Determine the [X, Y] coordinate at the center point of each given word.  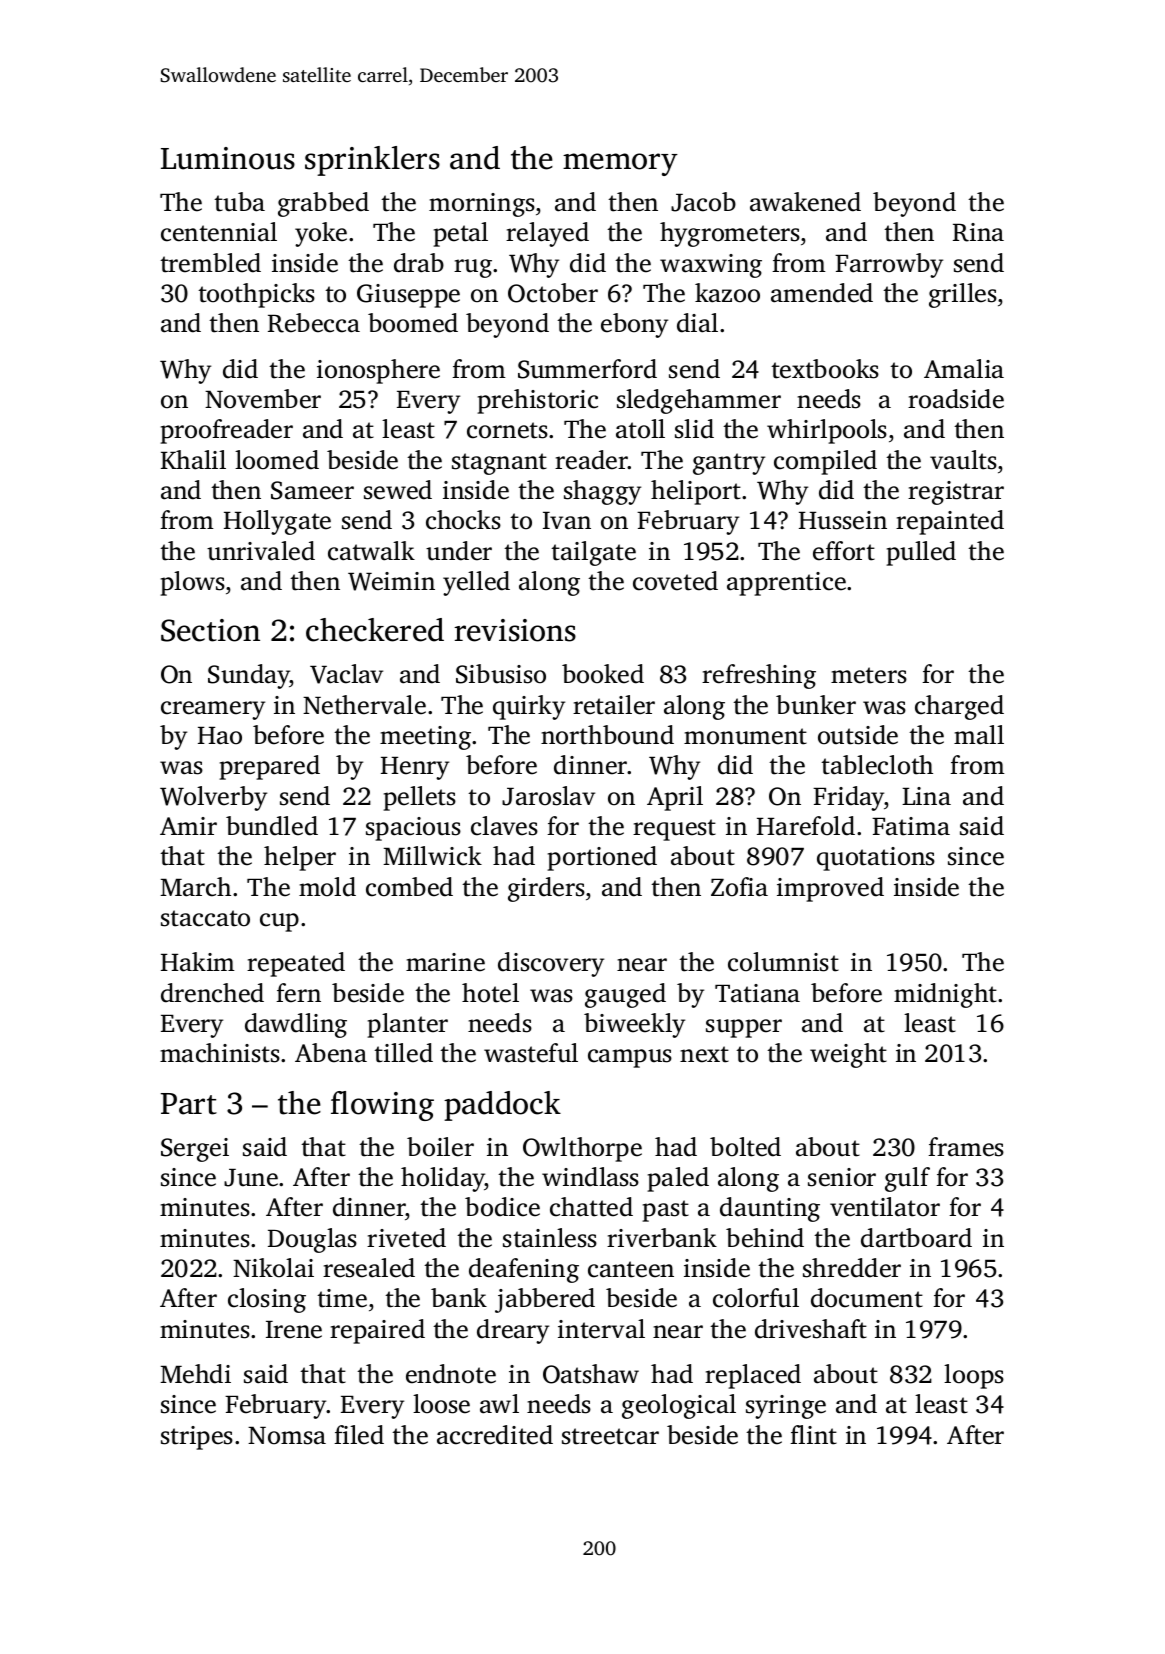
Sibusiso [501, 674]
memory [620, 164]
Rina [978, 232]
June [251, 1178]
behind [765, 1238]
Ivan [567, 521]
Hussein [843, 520]
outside [858, 735]
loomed [277, 460]
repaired [377, 1331]
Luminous [228, 158]
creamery [213, 710]
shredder [852, 1268]
